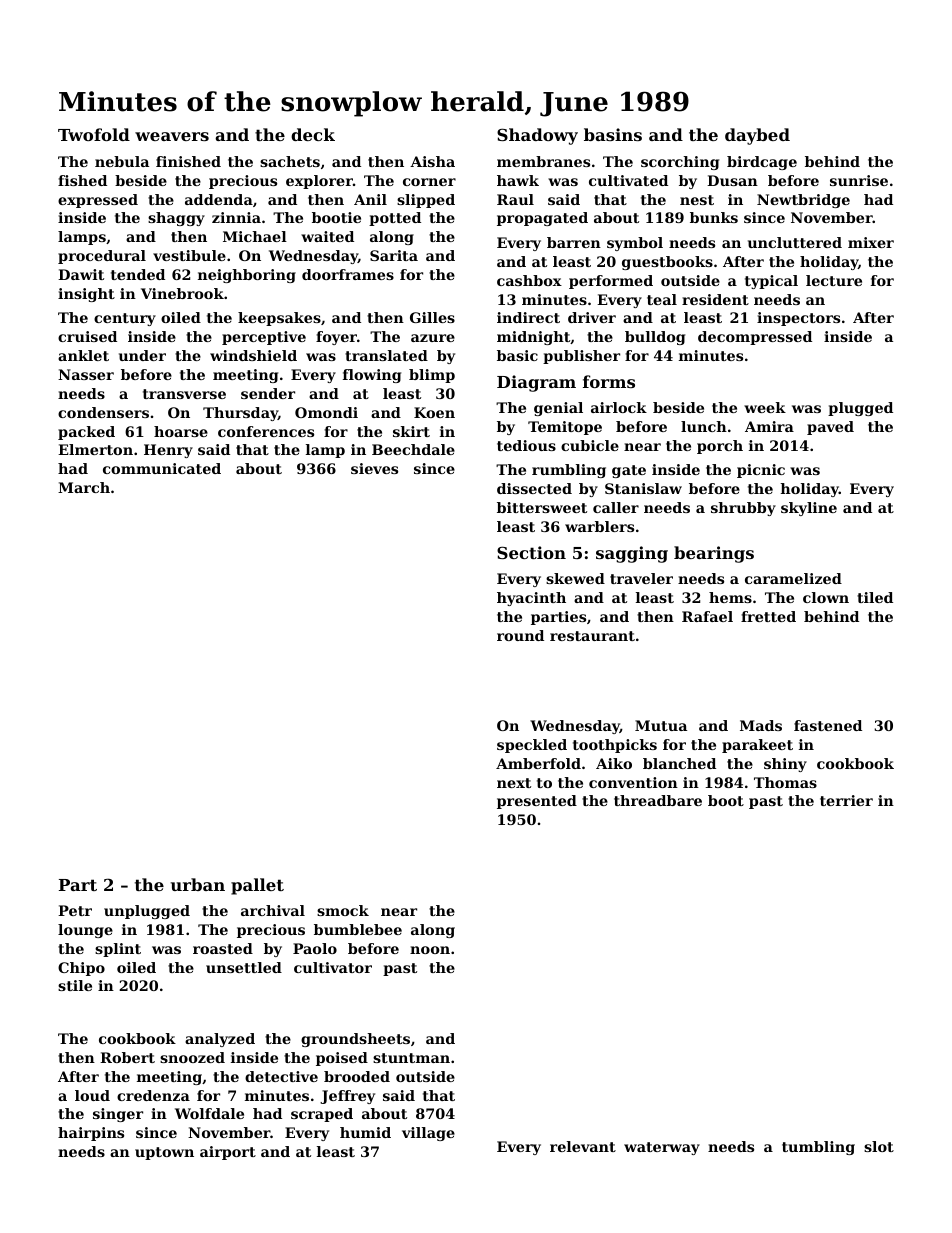  I want to click on urban, so click(198, 884).
